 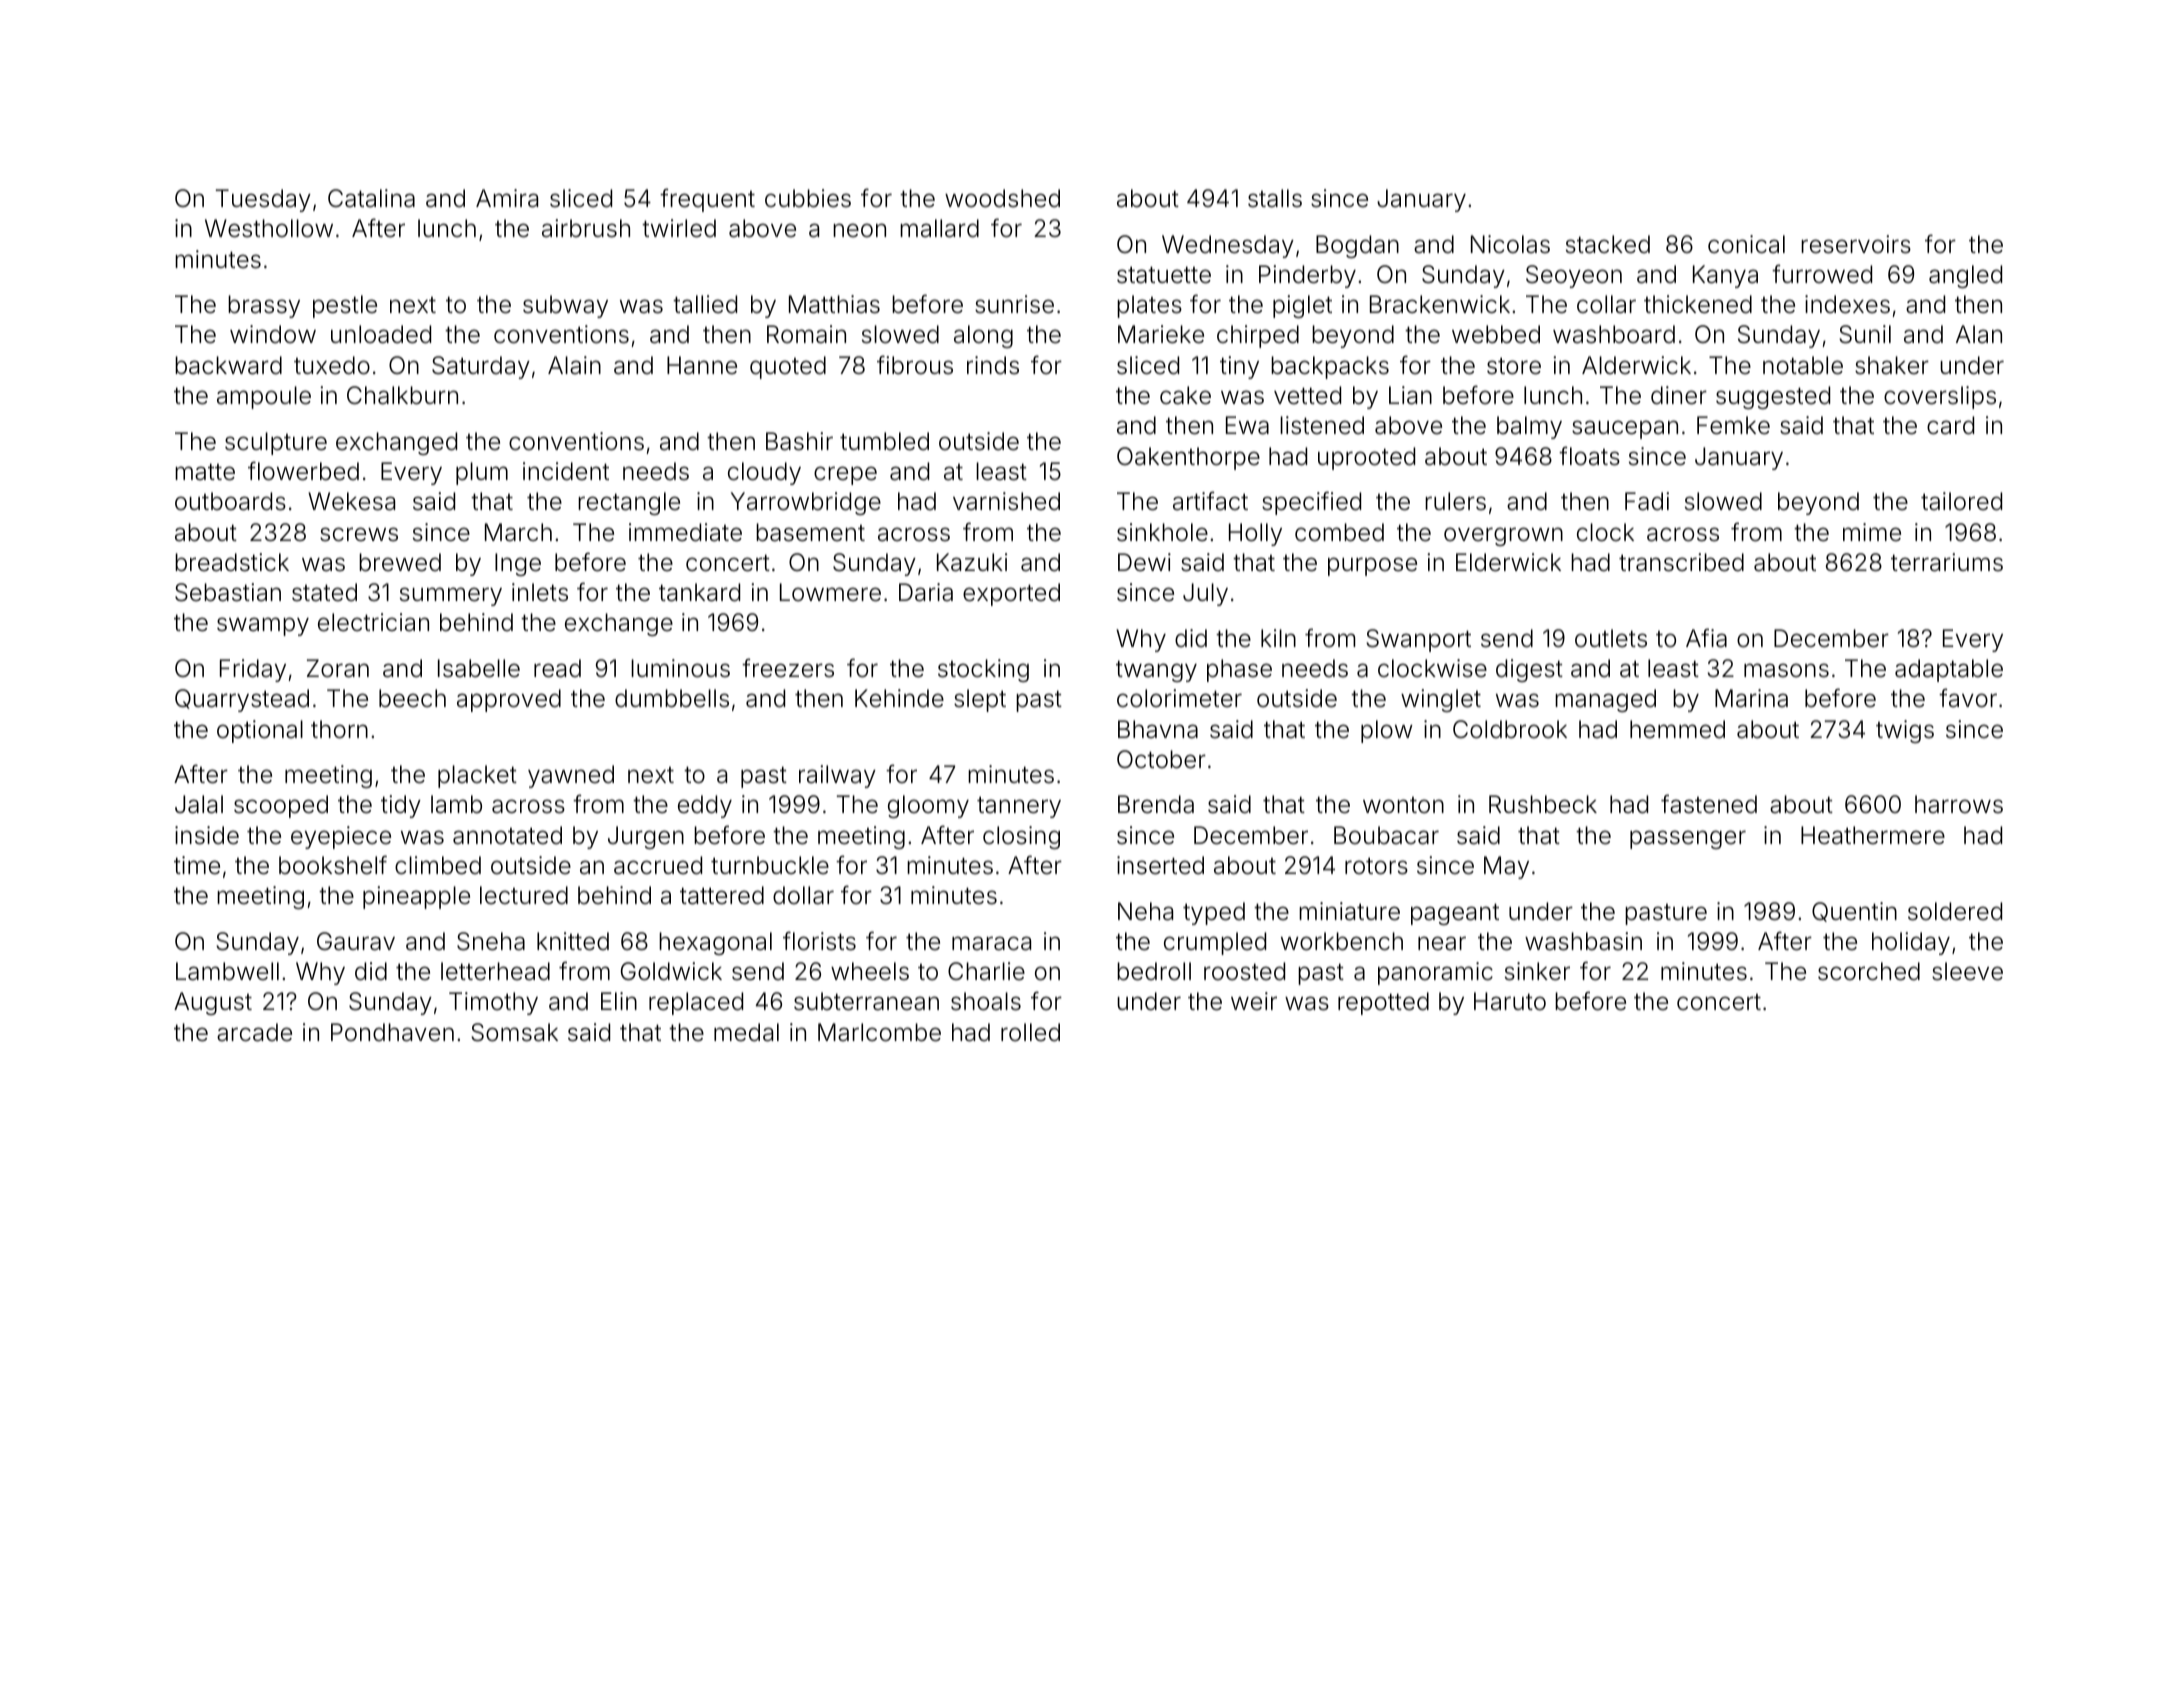 I want to click on rolled, so click(x=1030, y=1032).
